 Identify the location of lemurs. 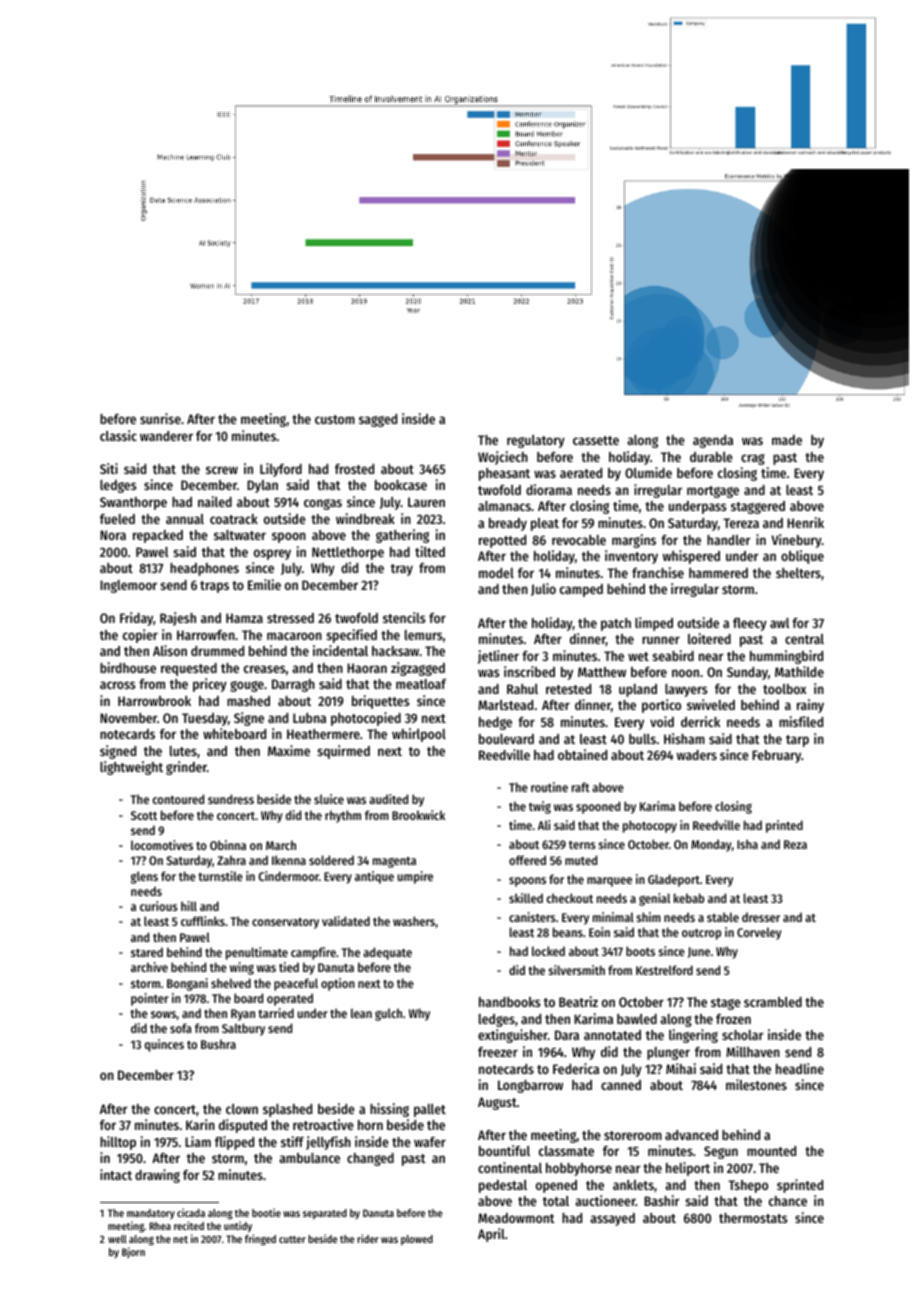
(423, 635).
